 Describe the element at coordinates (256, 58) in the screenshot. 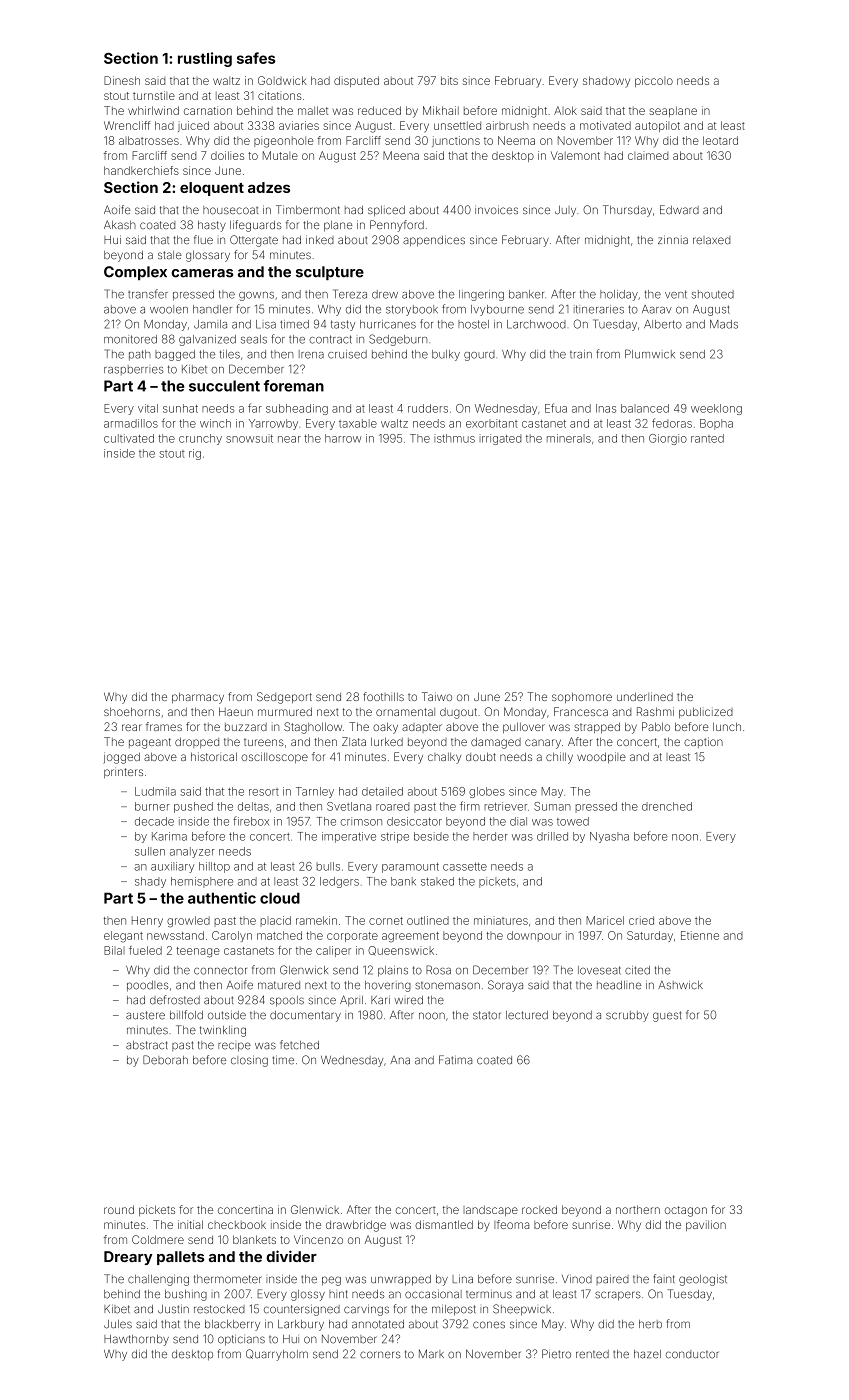

I see `safes` at that location.
